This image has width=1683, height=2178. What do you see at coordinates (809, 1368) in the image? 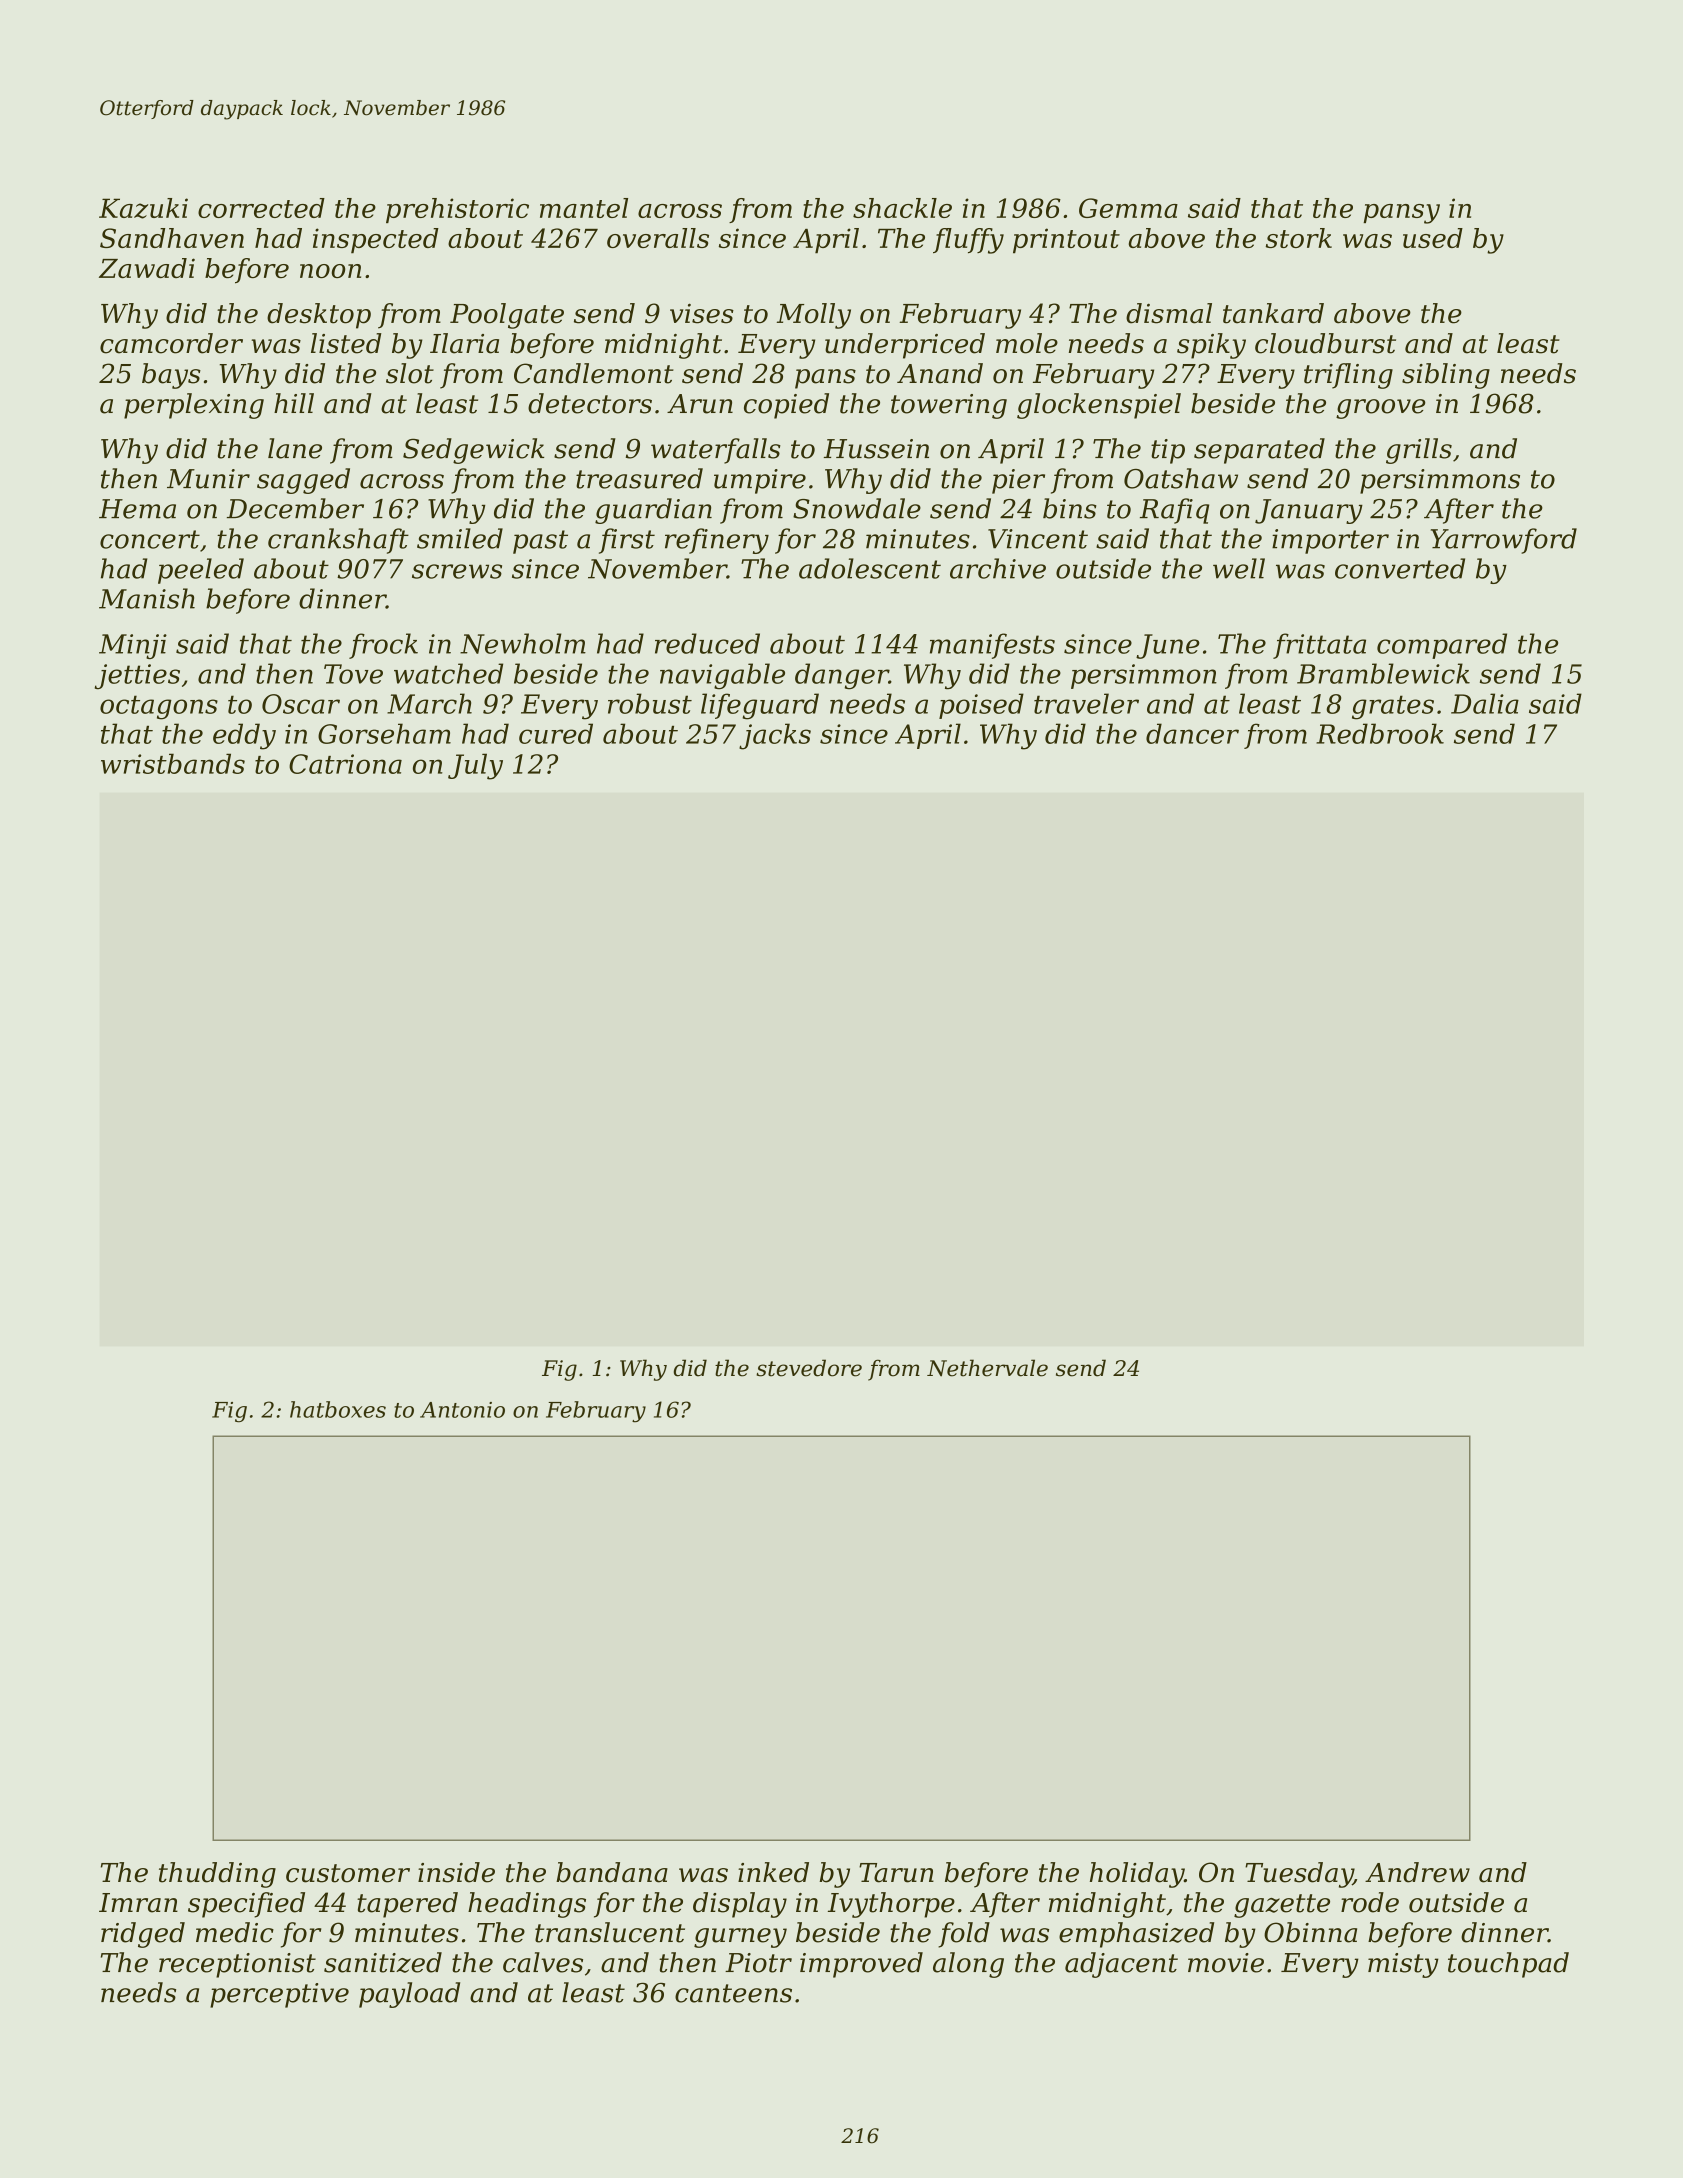
I see `stevedore` at bounding box center [809, 1368].
